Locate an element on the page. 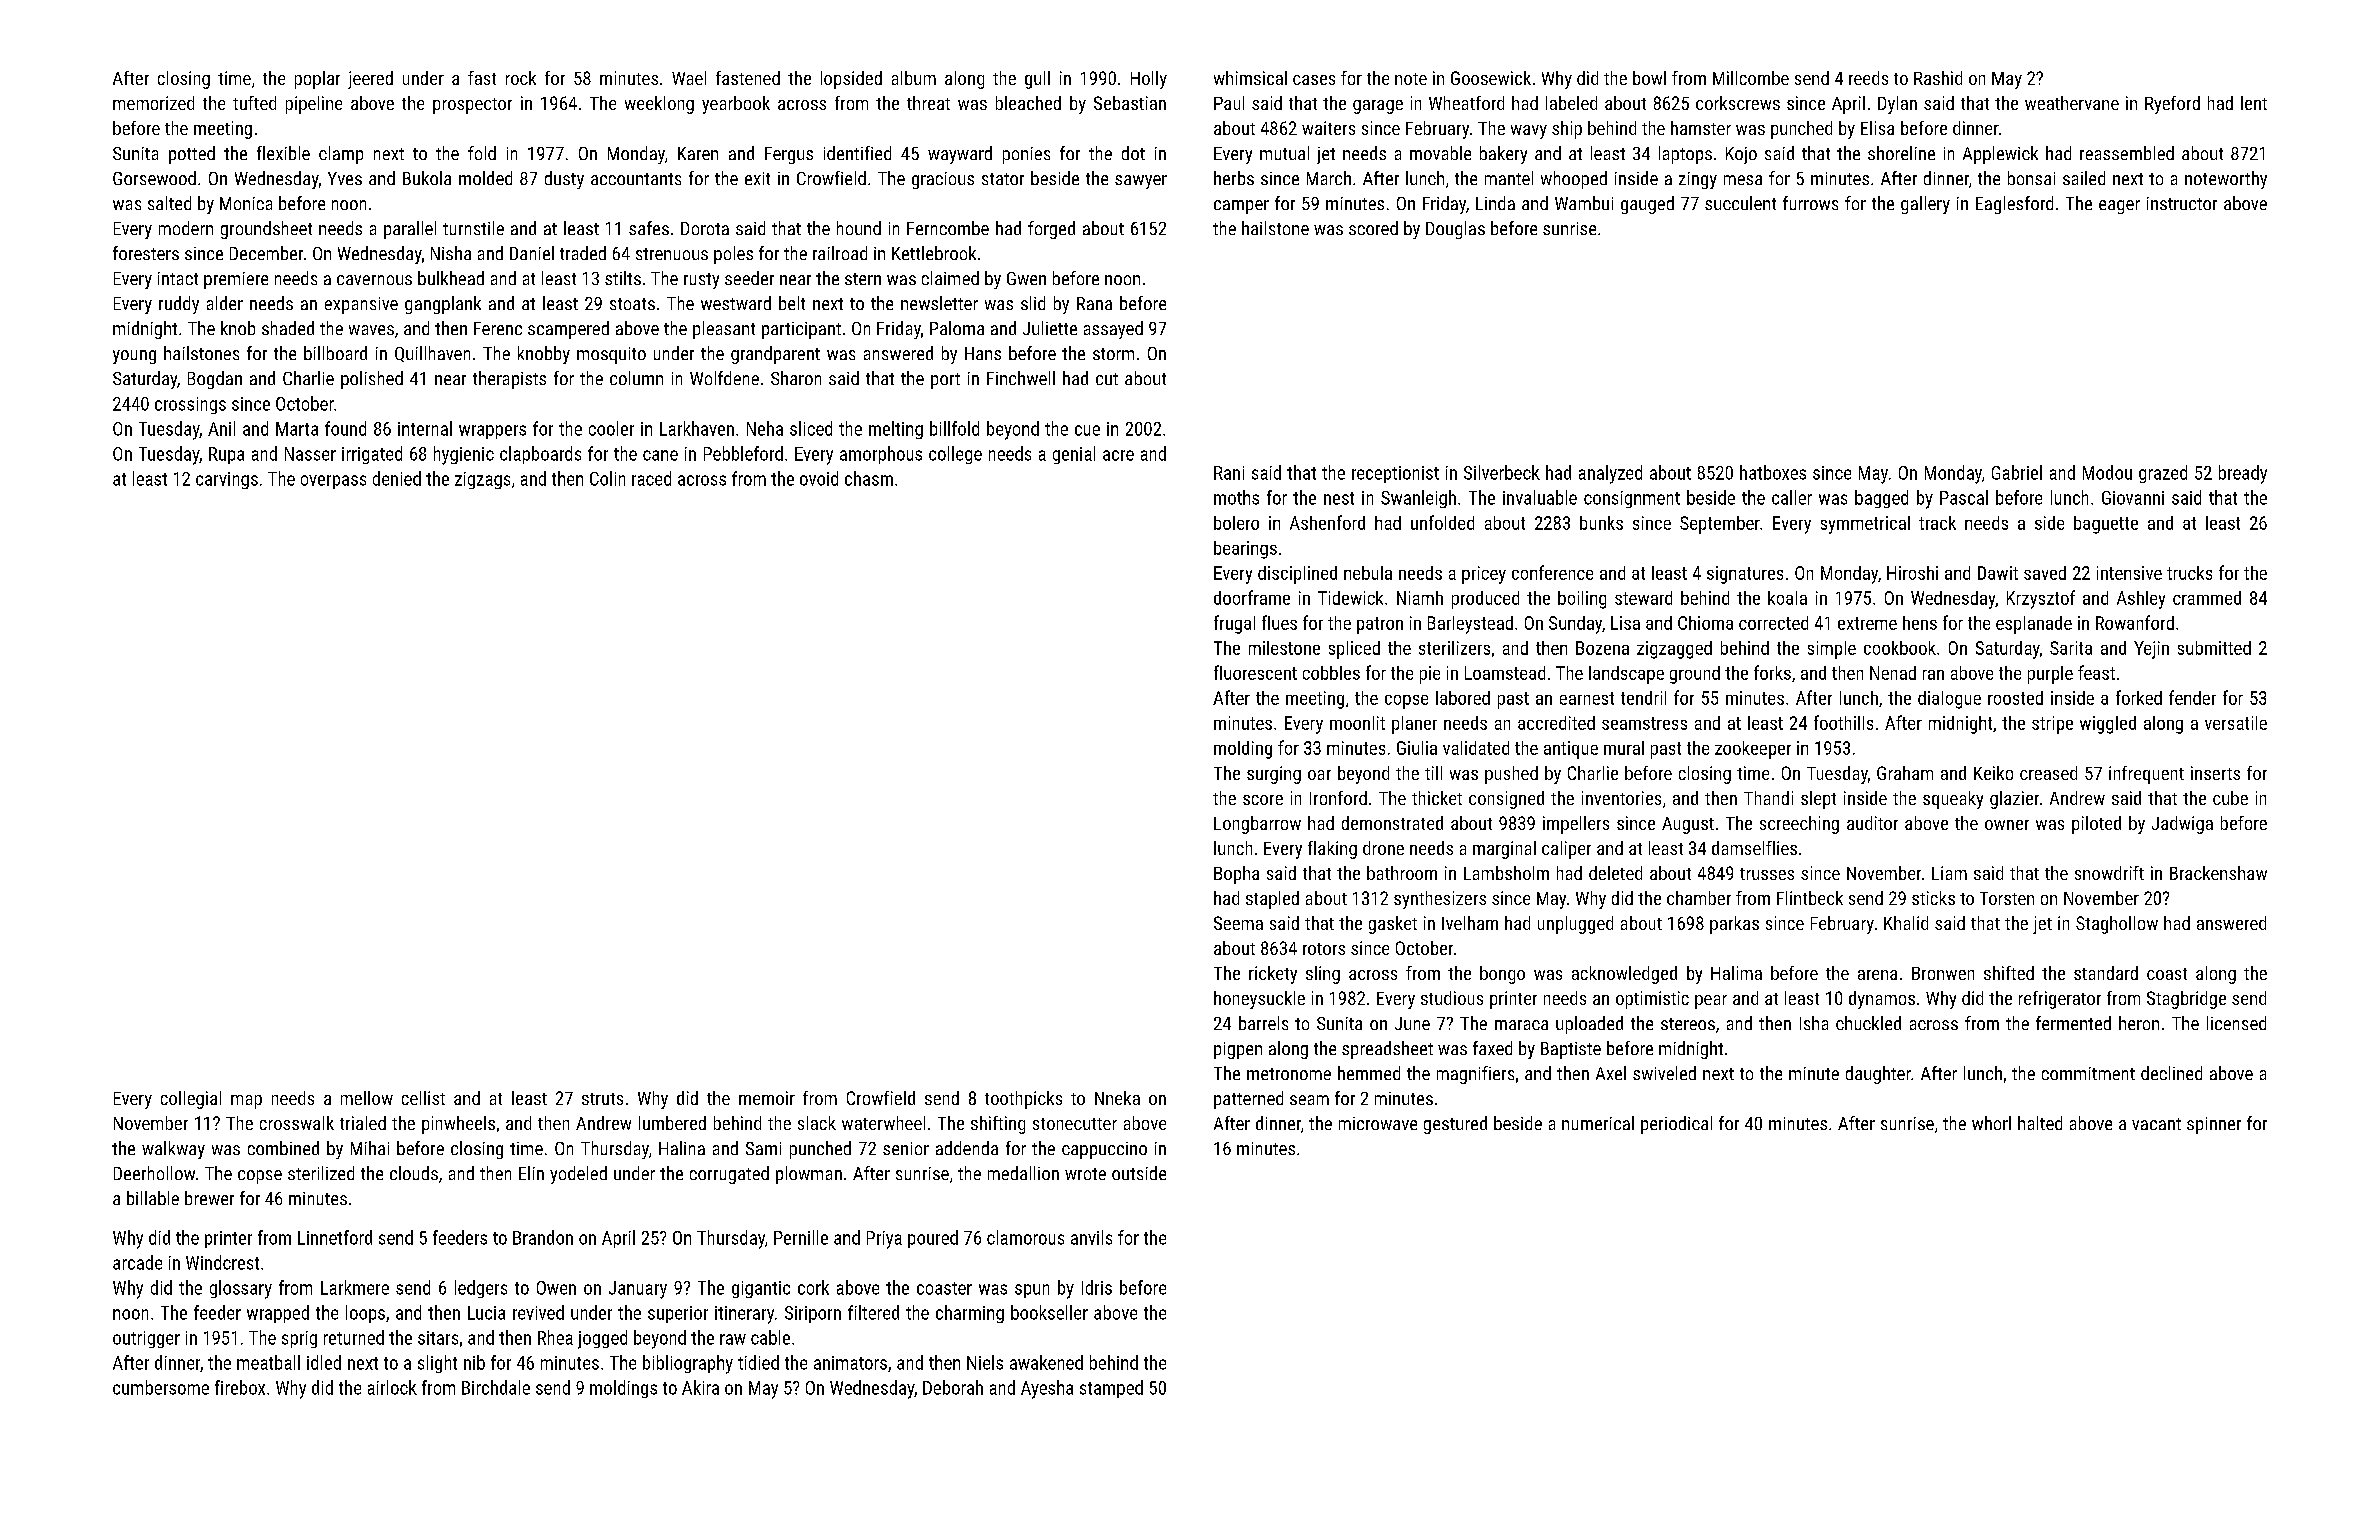  carvings is located at coordinates (227, 480).
